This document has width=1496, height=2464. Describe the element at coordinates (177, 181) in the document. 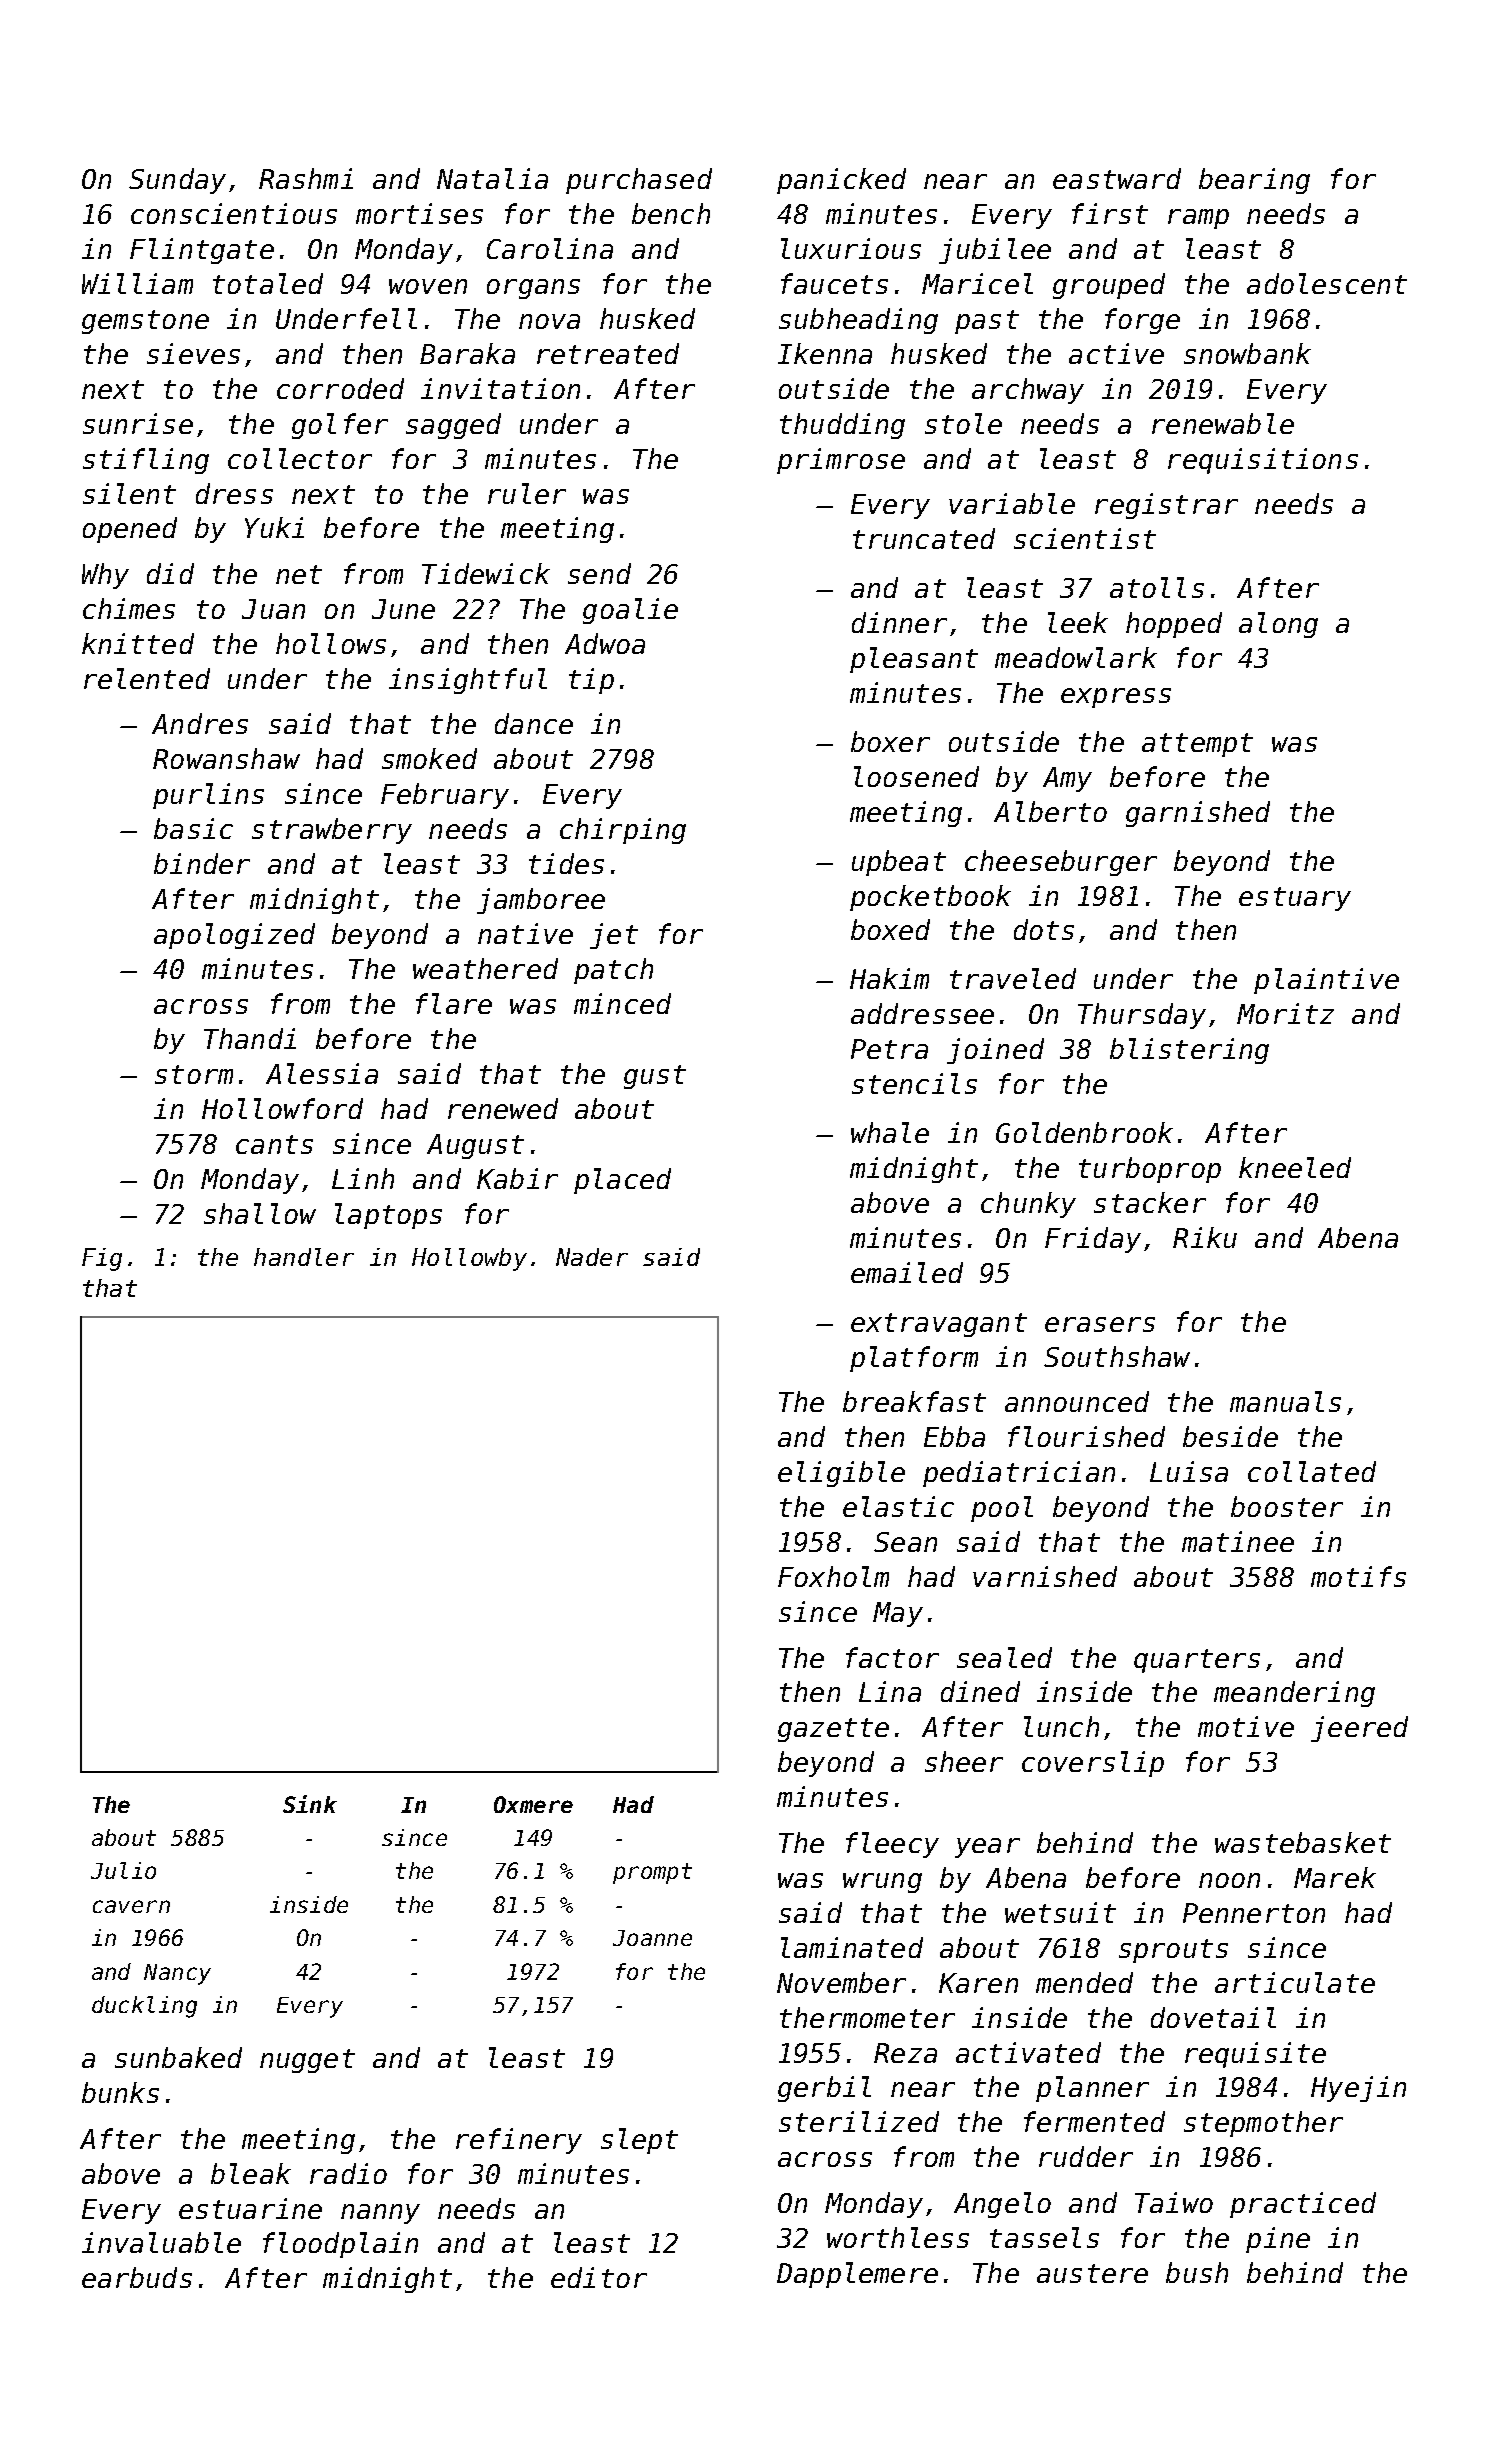

I see `Sunday` at that location.
